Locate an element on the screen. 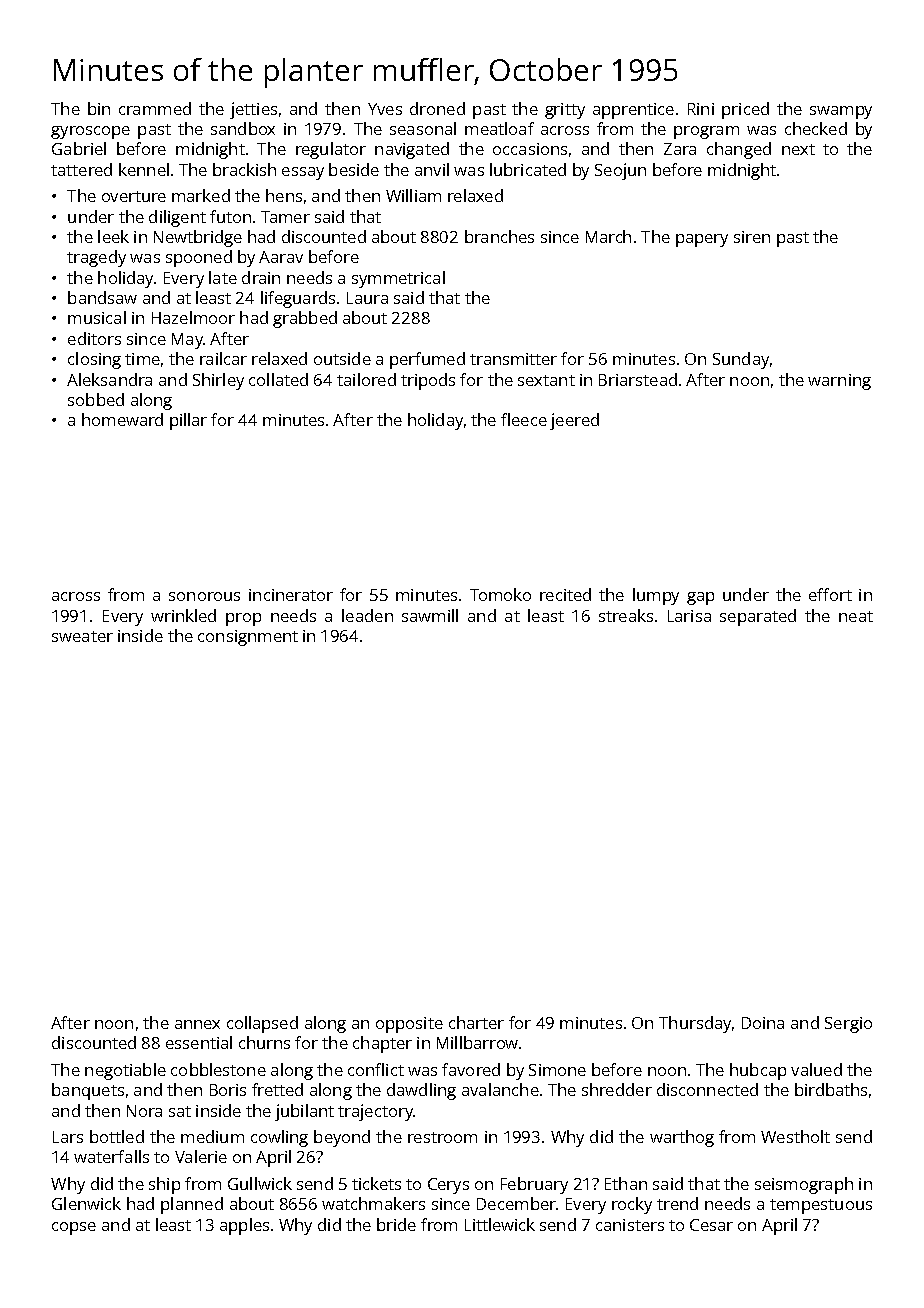 The width and height of the screenshot is (924, 1308). sweater is located at coordinates (82, 636).
